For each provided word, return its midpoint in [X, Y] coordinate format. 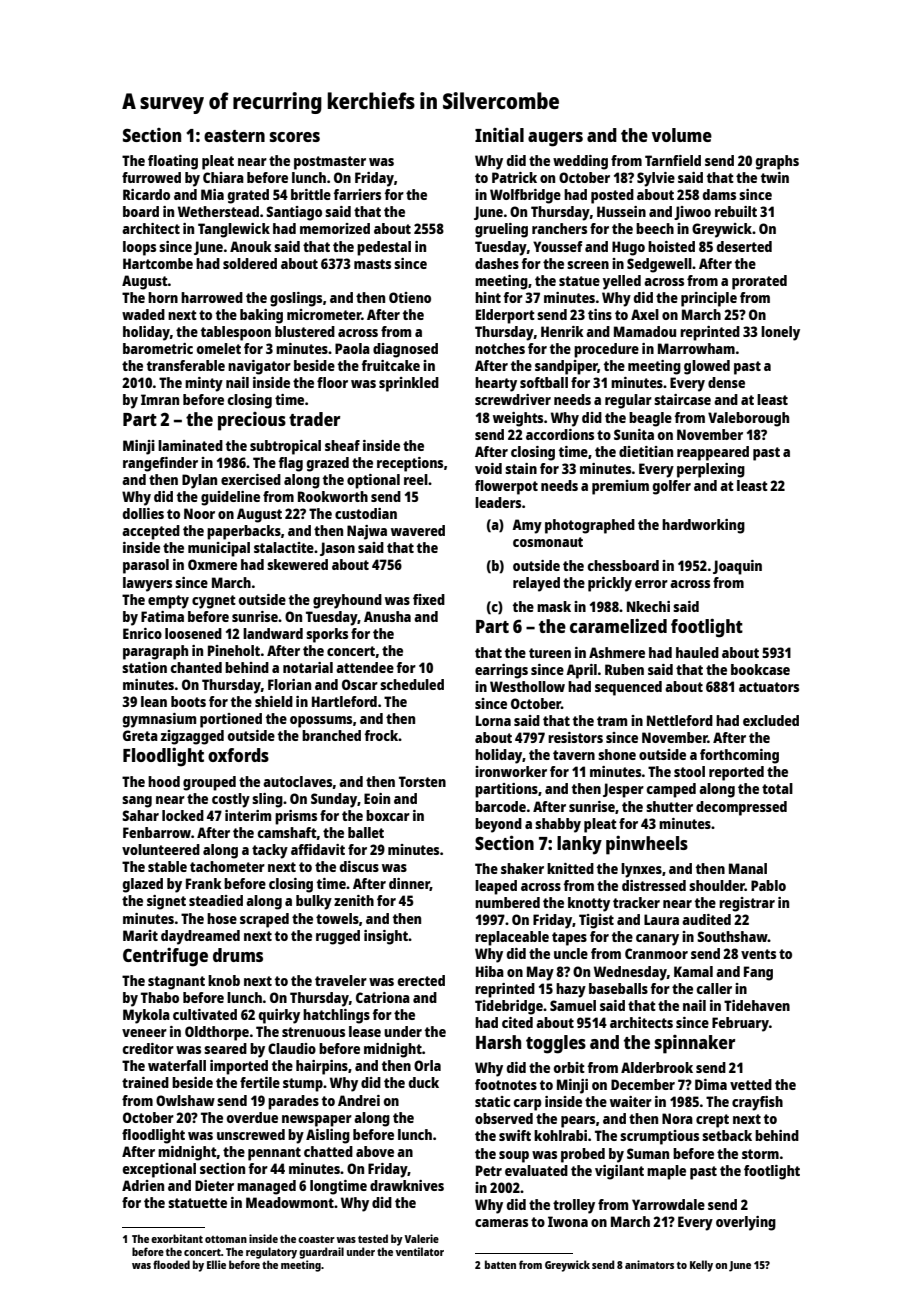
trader [314, 419]
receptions [410, 464]
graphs [777, 162]
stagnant [176, 983]
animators [649, 1264]
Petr [489, 1170]
